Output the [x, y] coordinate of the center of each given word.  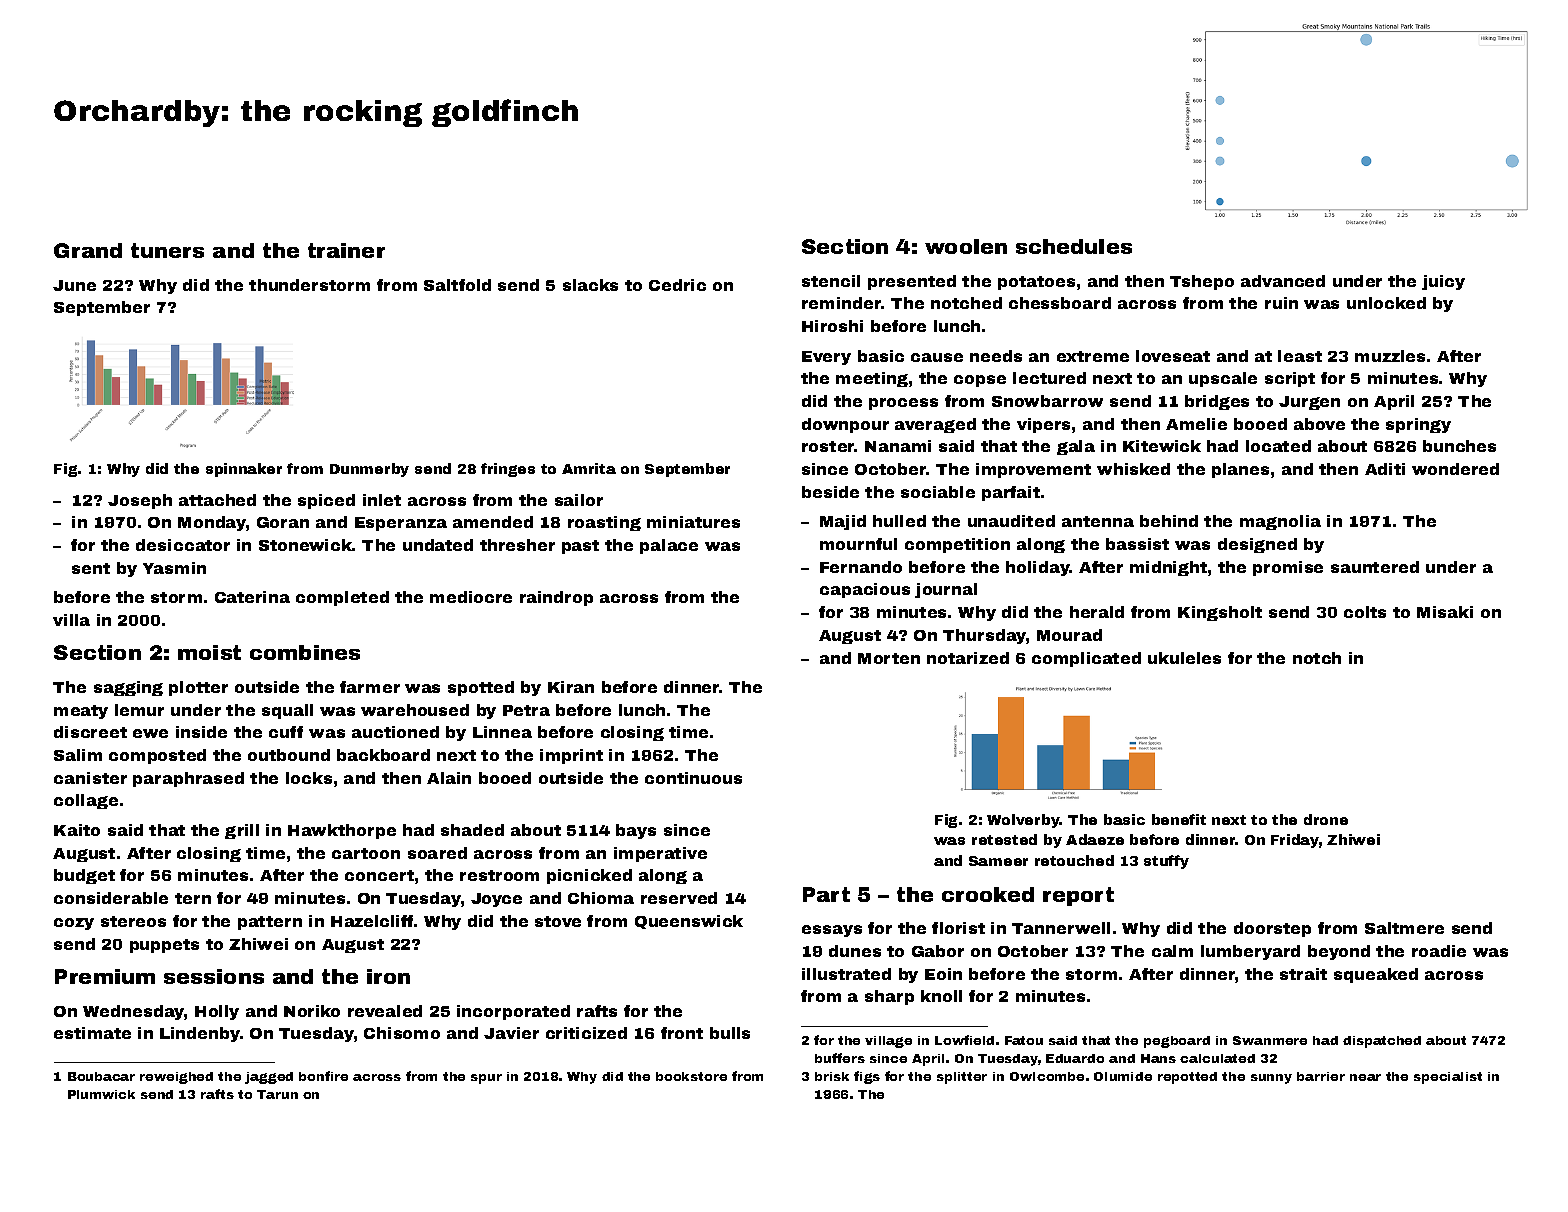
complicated [1086, 659]
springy [1418, 425]
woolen [966, 246]
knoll [941, 996]
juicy [1443, 282]
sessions [214, 976]
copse [980, 381]
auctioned [395, 732]
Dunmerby [369, 470]
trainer [346, 250]
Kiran [571, 687]
